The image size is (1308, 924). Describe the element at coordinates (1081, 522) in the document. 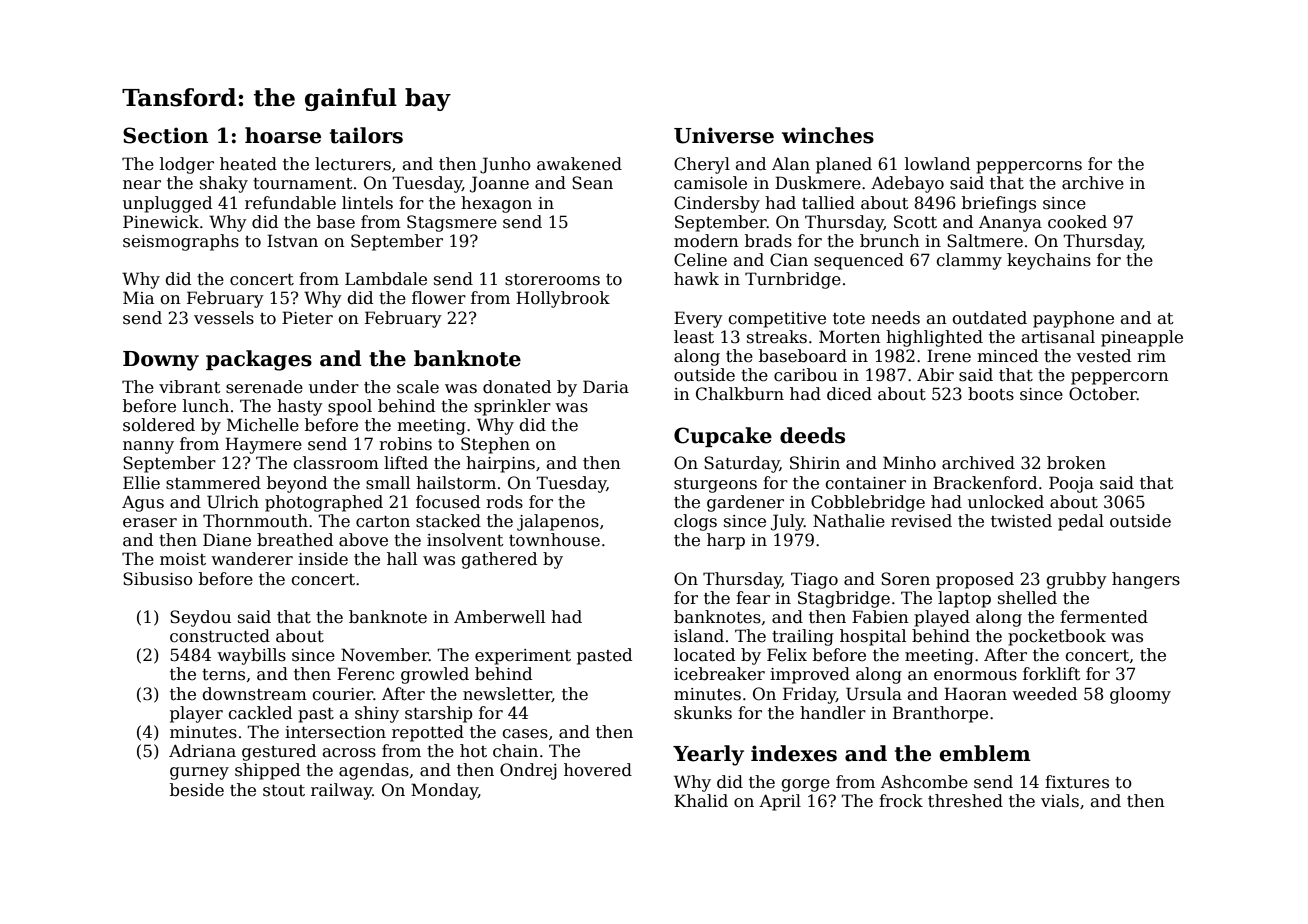

I see `pedal` at that location.
